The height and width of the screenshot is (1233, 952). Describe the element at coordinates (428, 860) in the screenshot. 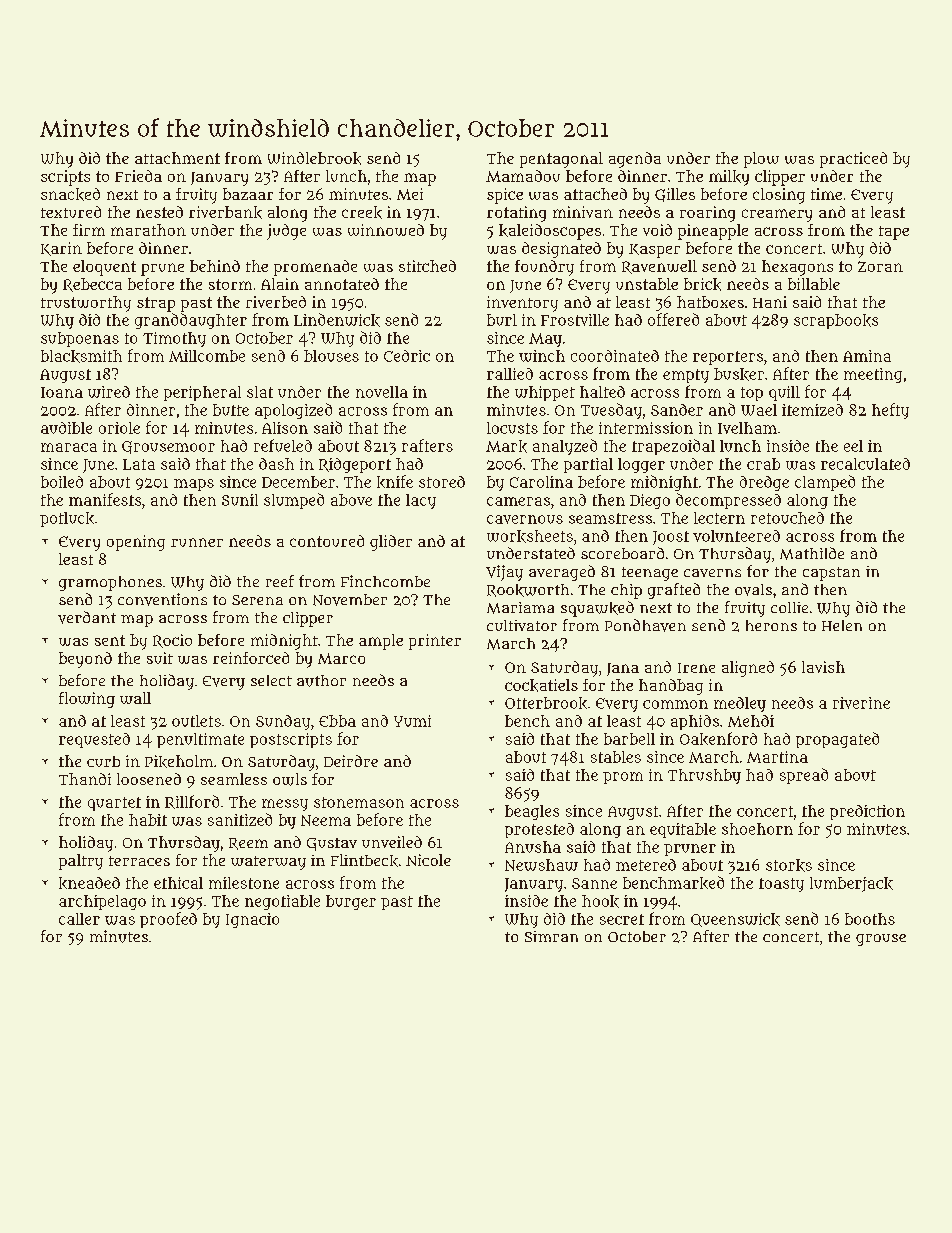

I see `Nicole` at that location.
